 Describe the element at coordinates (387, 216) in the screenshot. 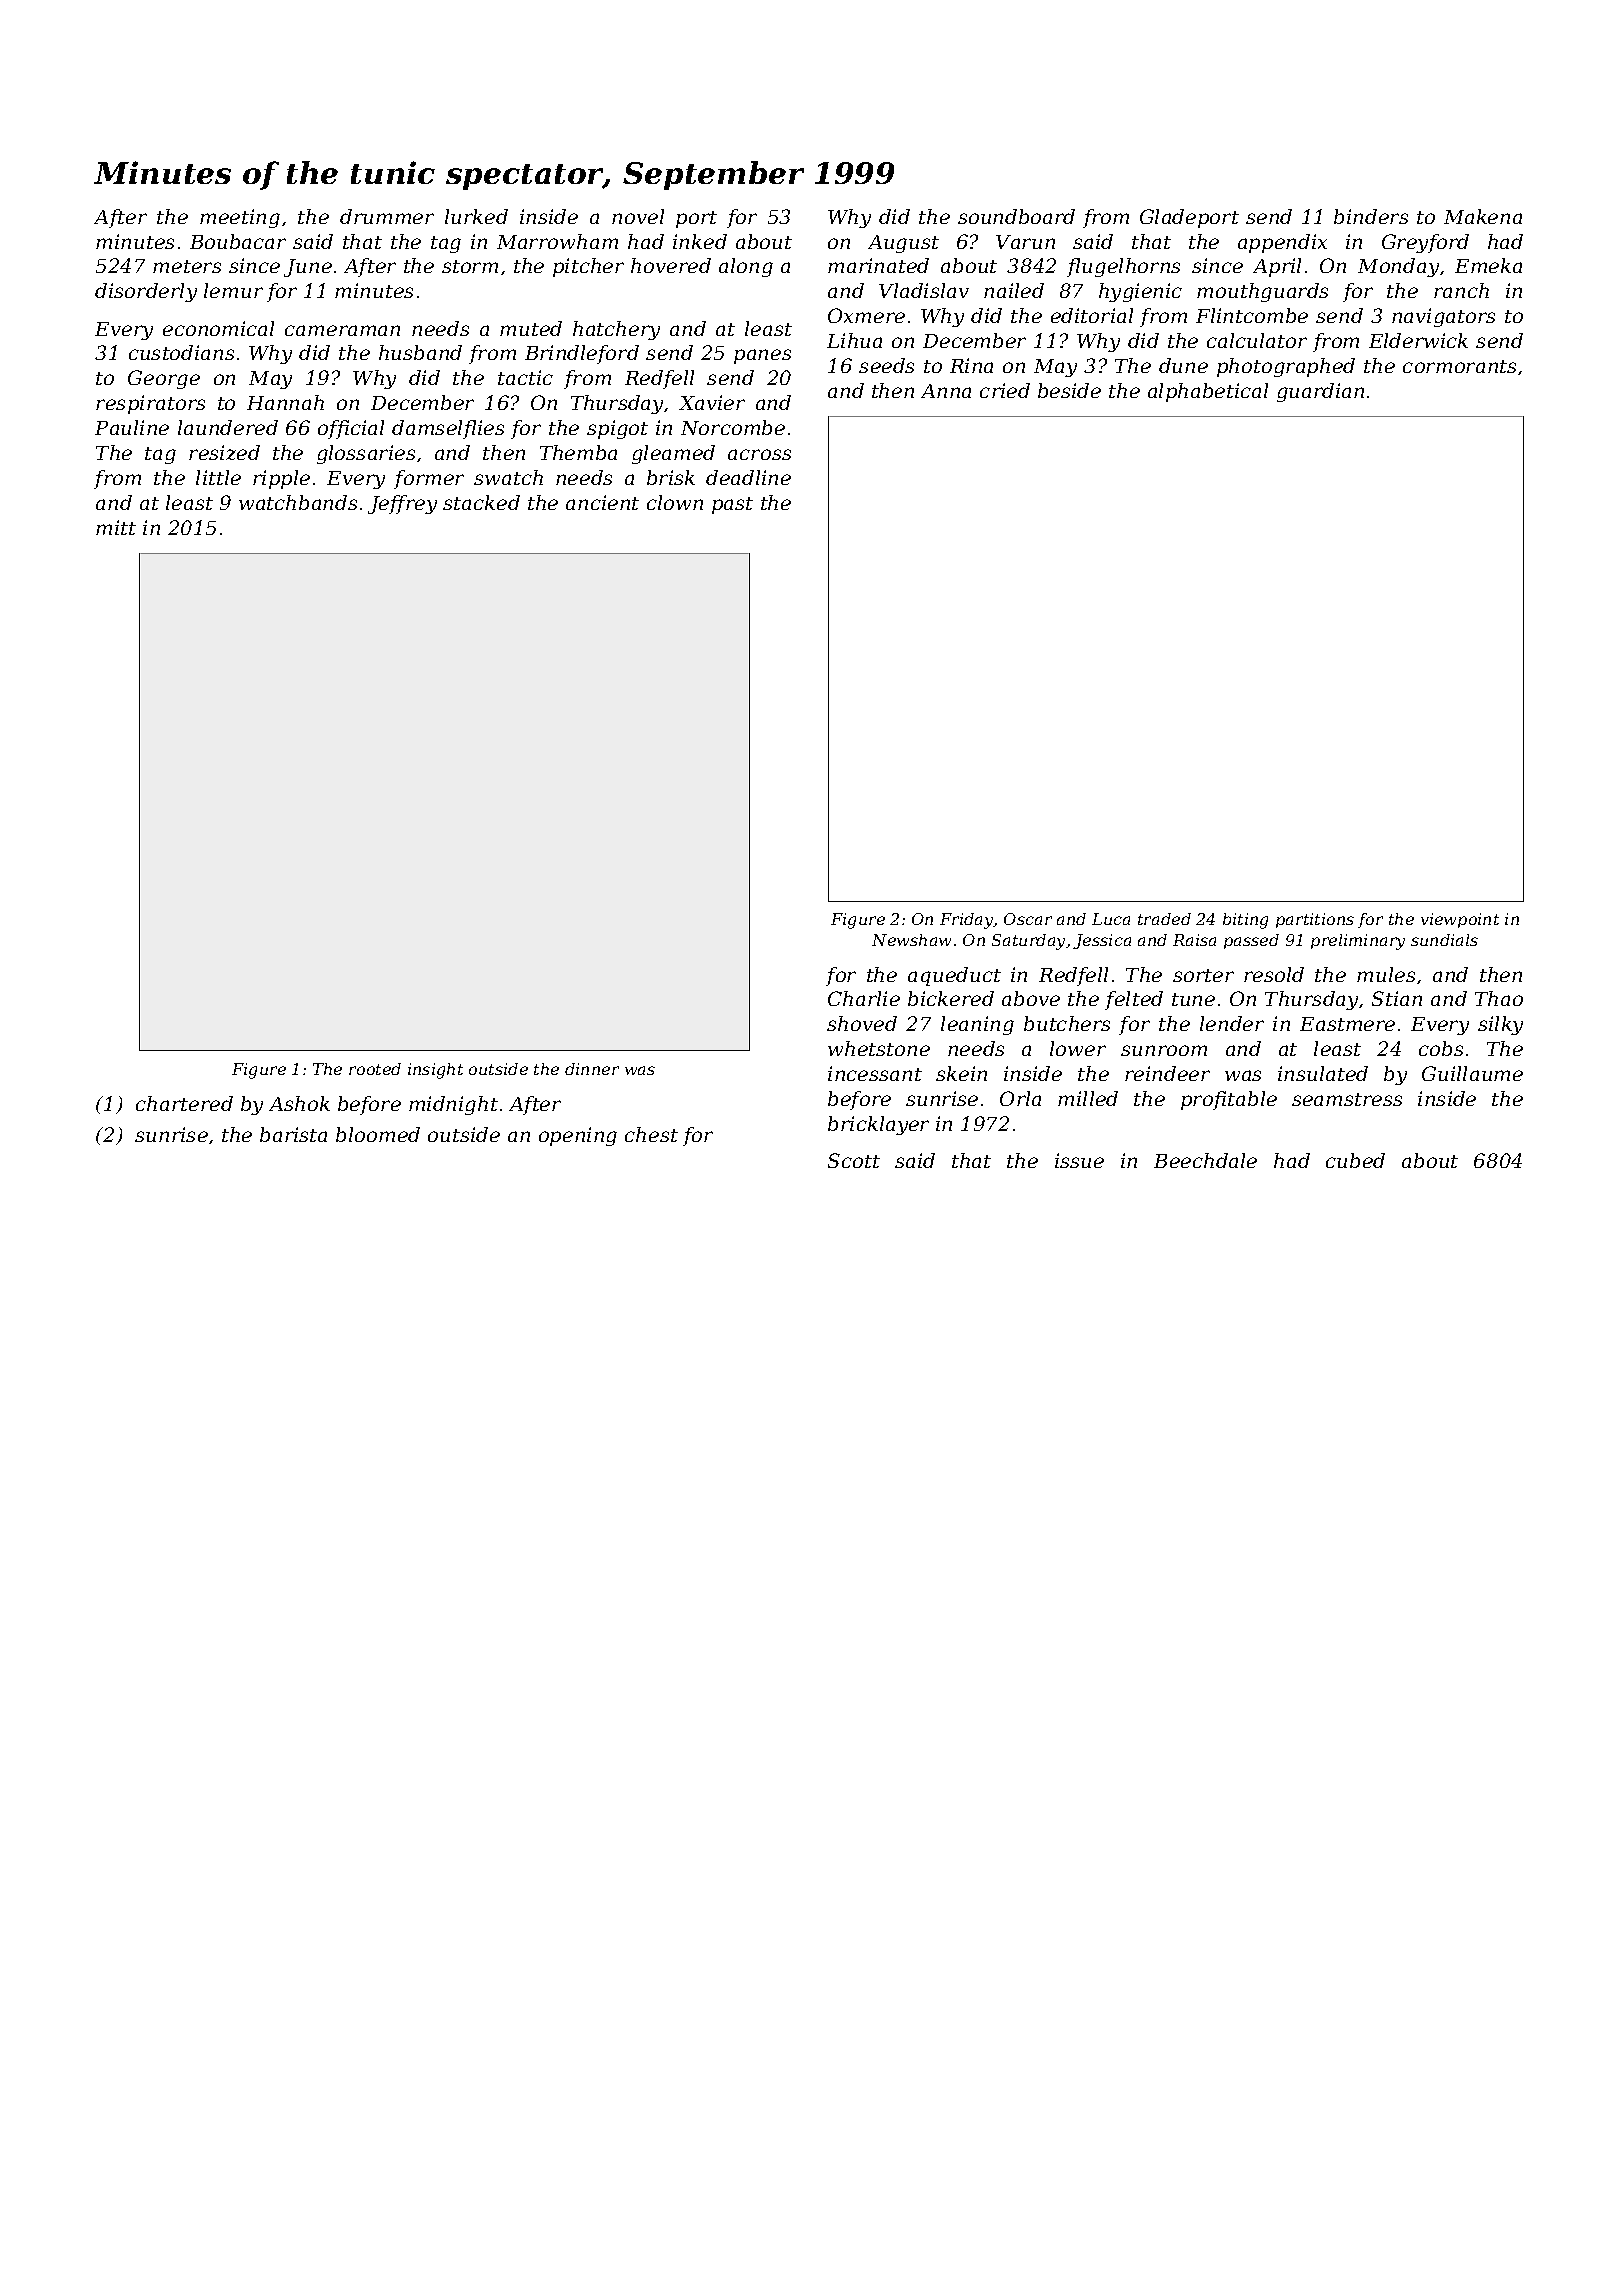

I see `drummer` at that location.
